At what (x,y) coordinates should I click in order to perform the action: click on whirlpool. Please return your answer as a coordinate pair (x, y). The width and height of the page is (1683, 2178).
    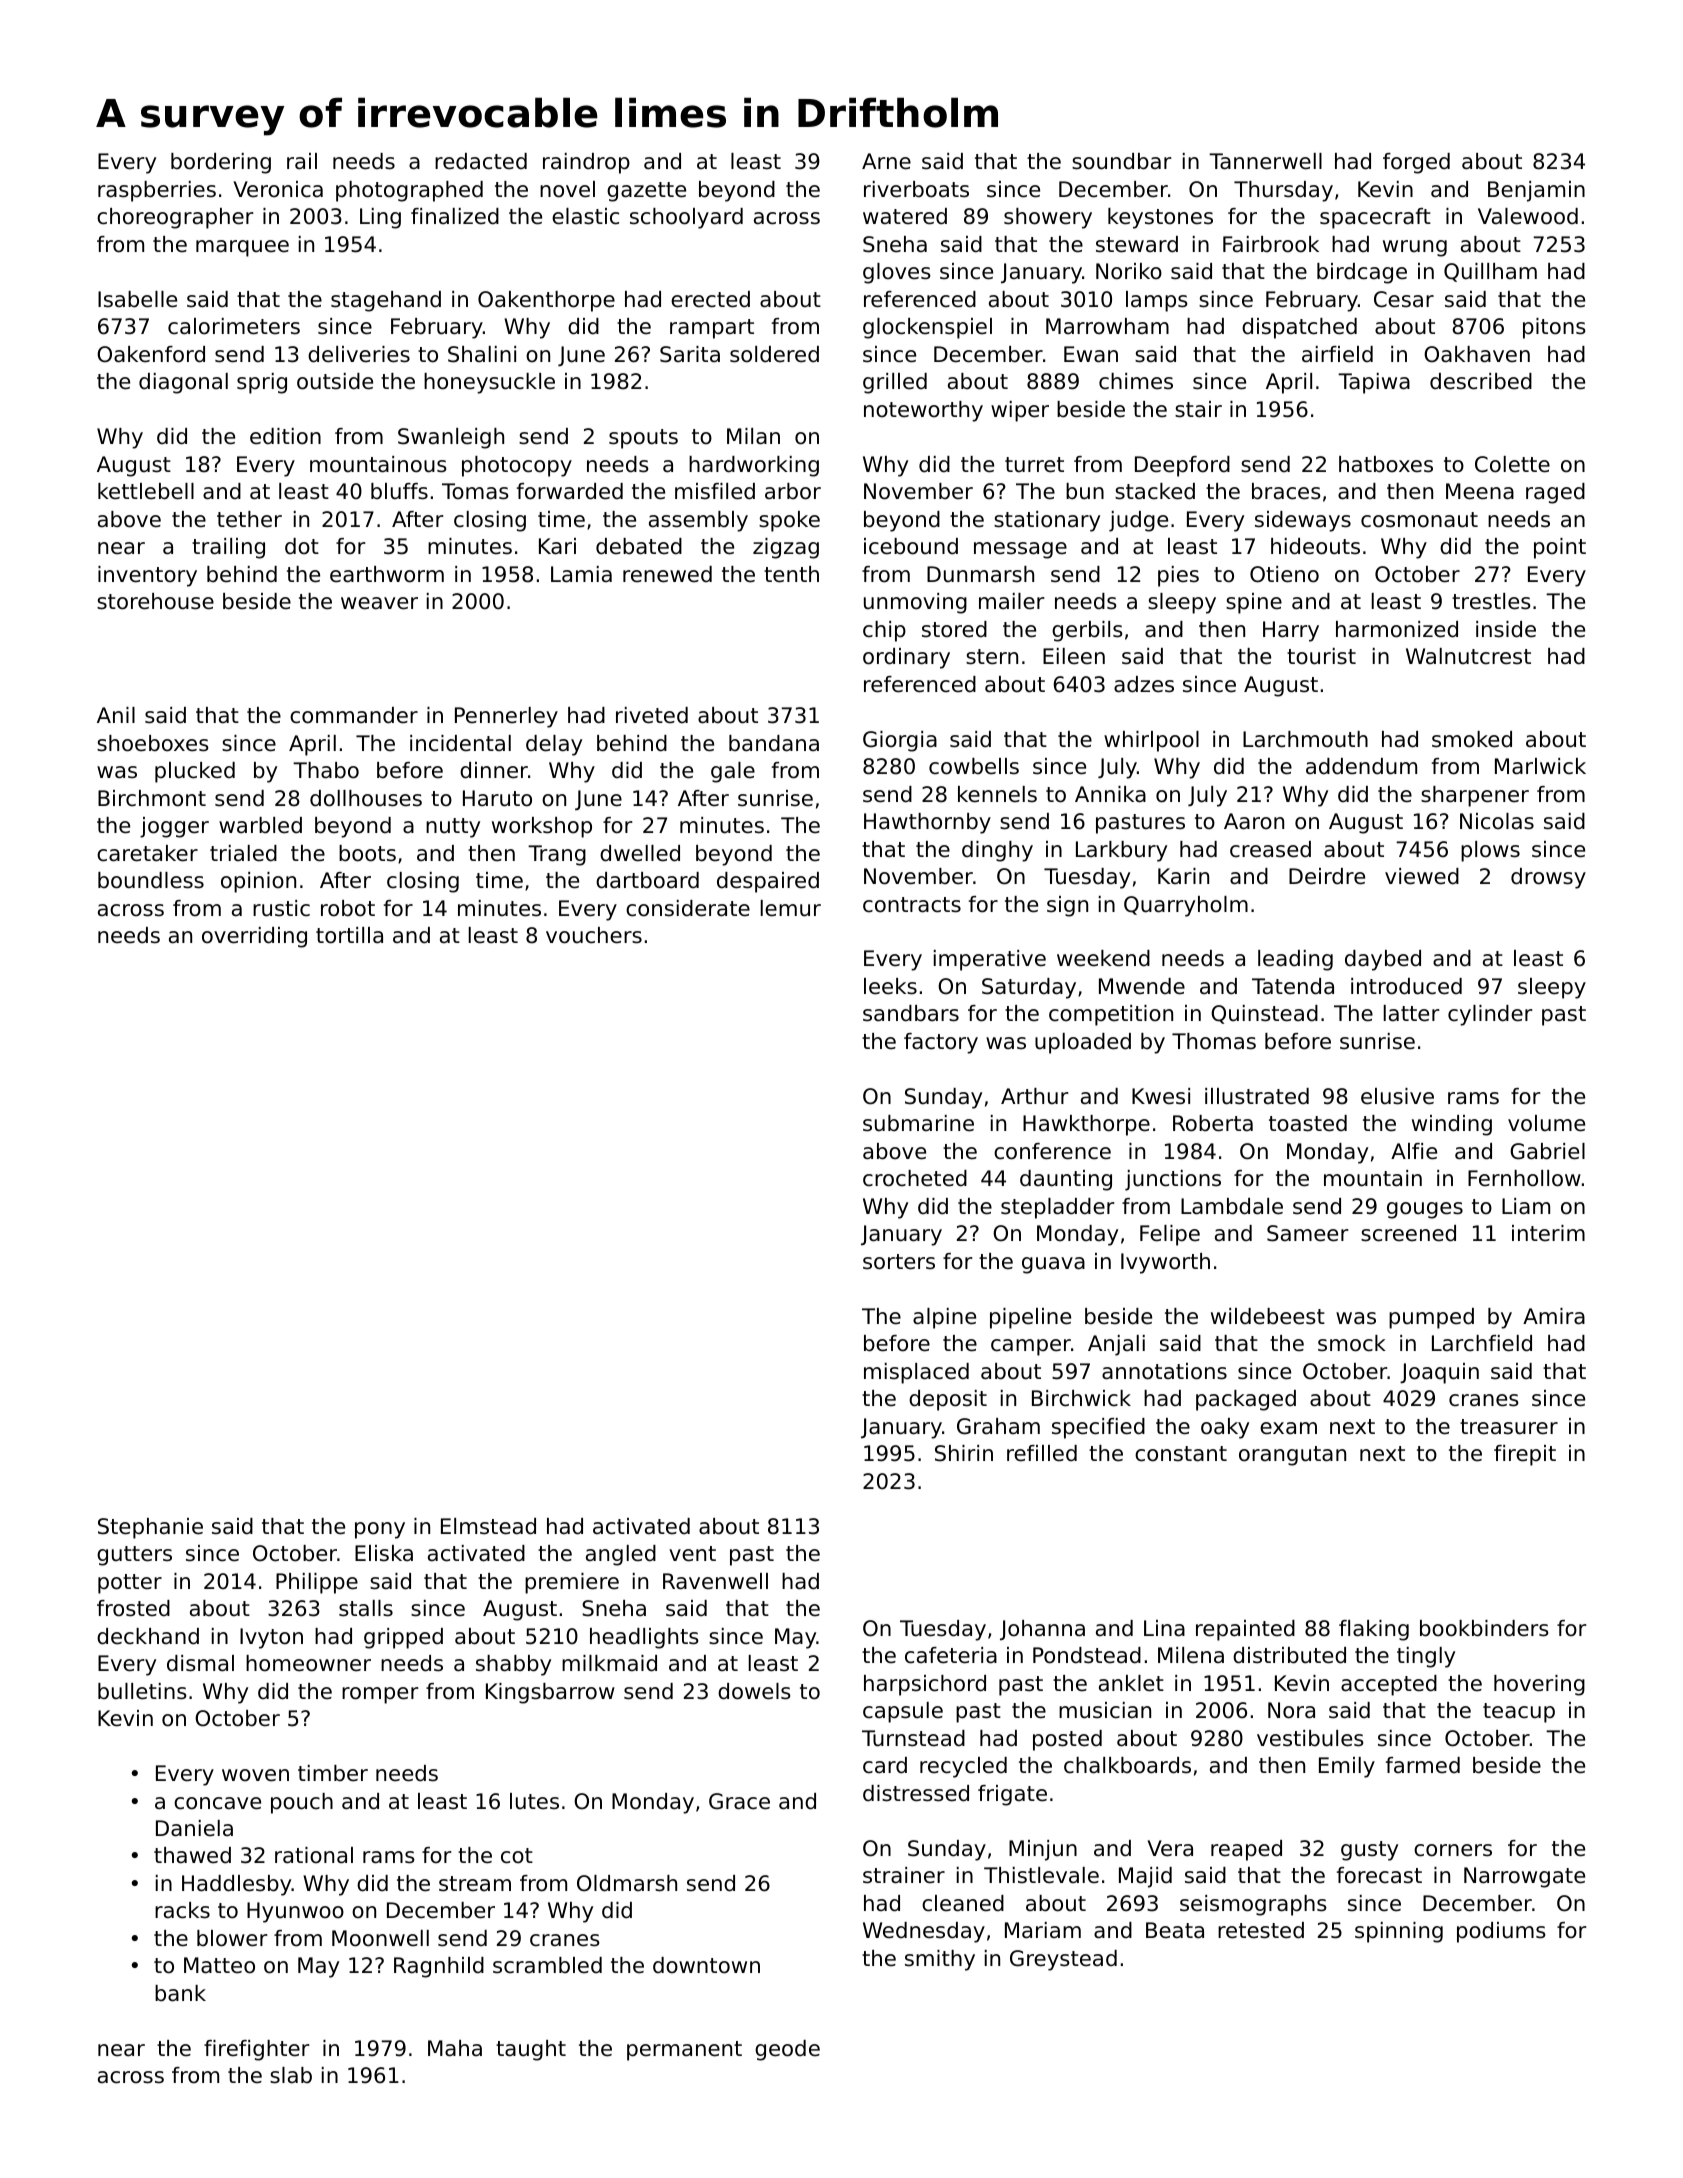
    Looking at the image, I should click on (1151, 741).
